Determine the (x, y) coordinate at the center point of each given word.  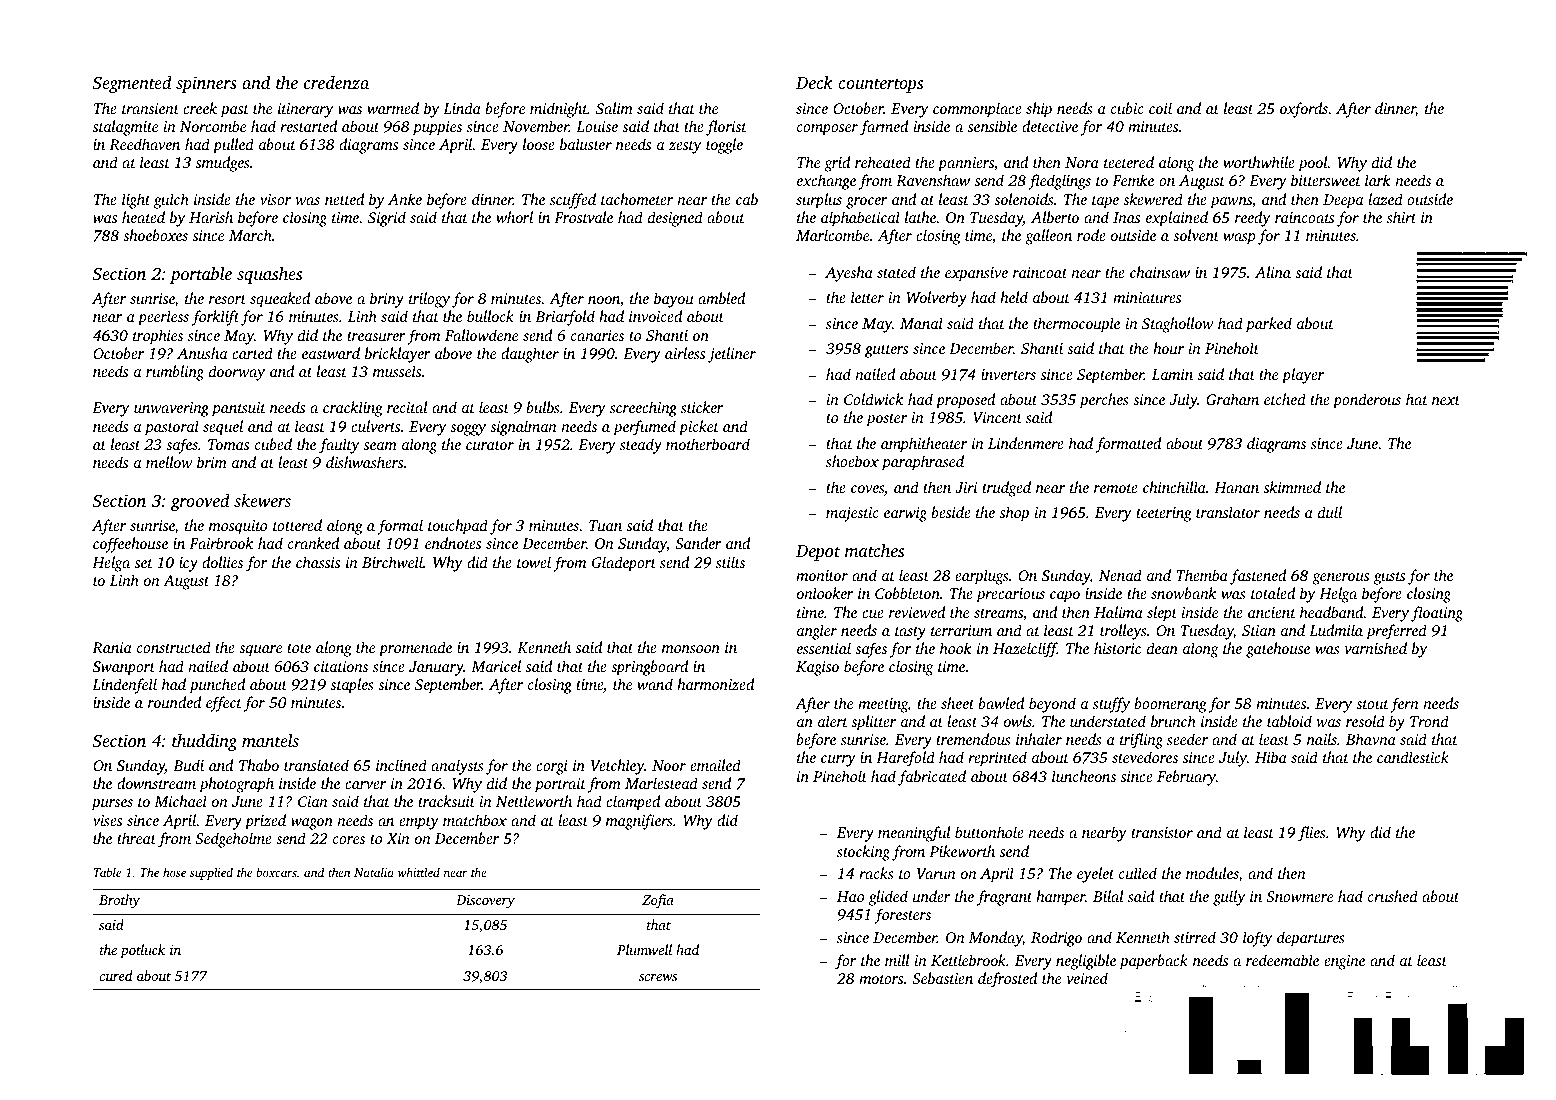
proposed (965, 401)
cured (115, 975)
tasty (910, 633)
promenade (415, 649)
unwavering (171, 409)
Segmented (132, 84)
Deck (814, 82)
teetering (1164, 514)
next (1446, 400)
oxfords (1304, 110)
